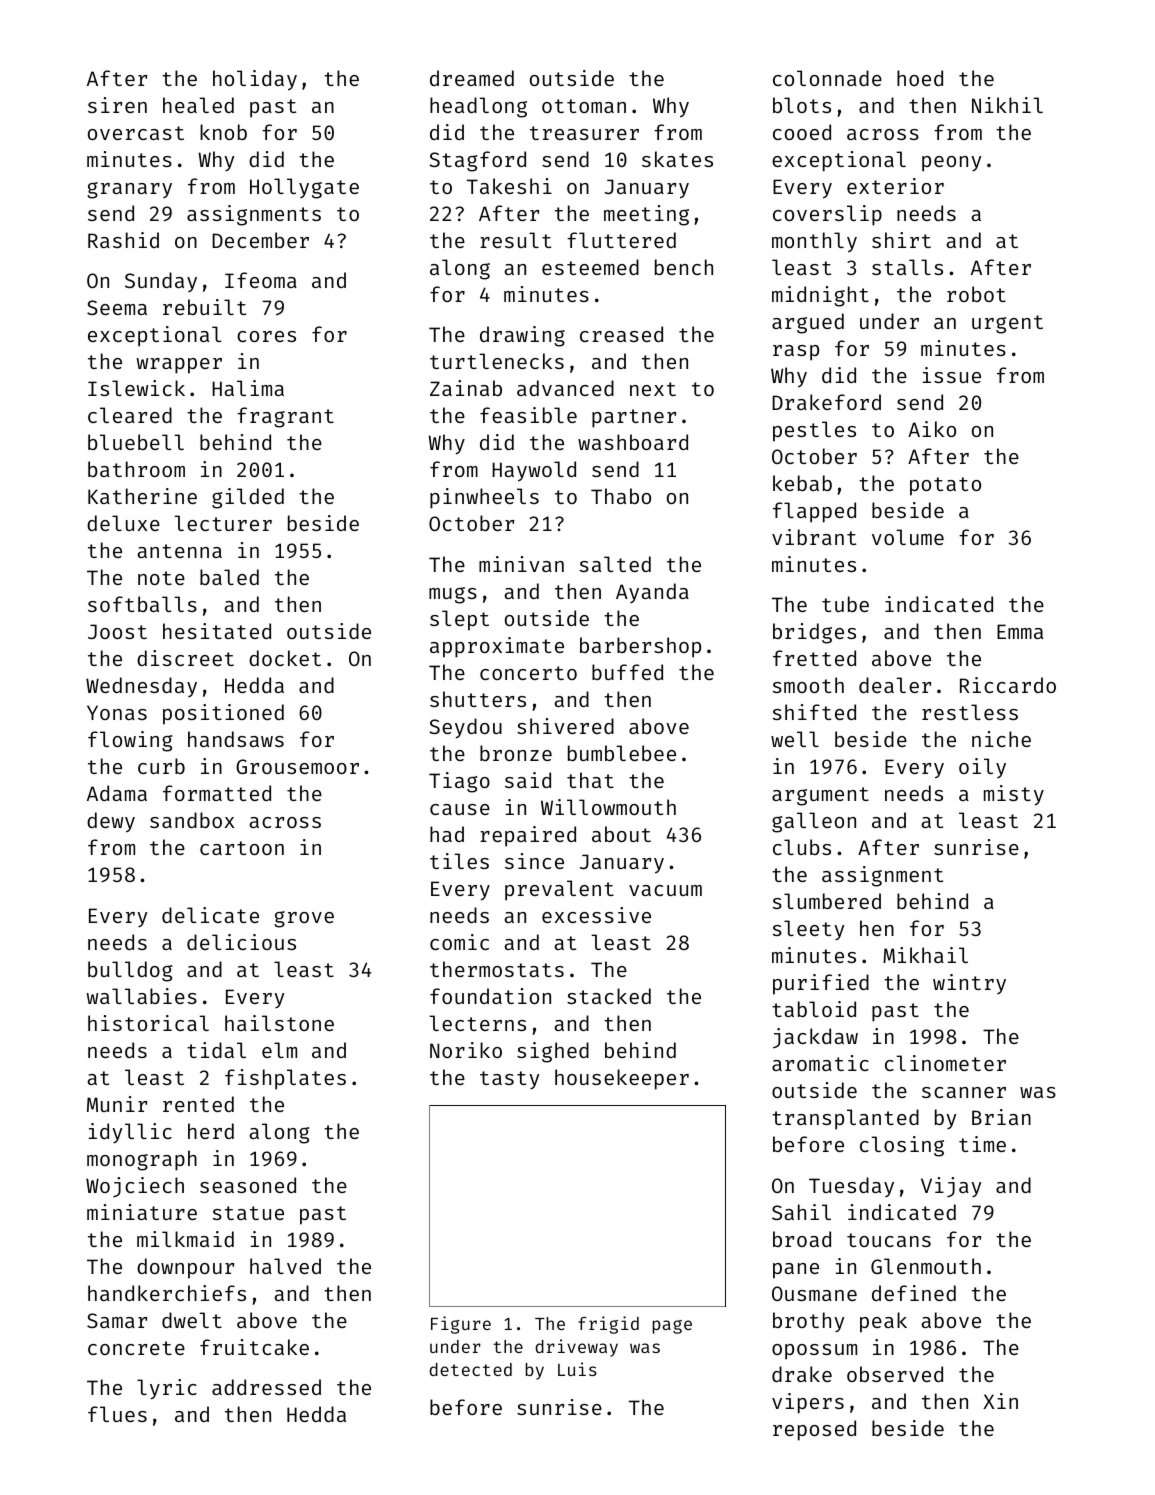  Describe the element at coordinates (920, 78) in the page. I see `hoed` at that location.
